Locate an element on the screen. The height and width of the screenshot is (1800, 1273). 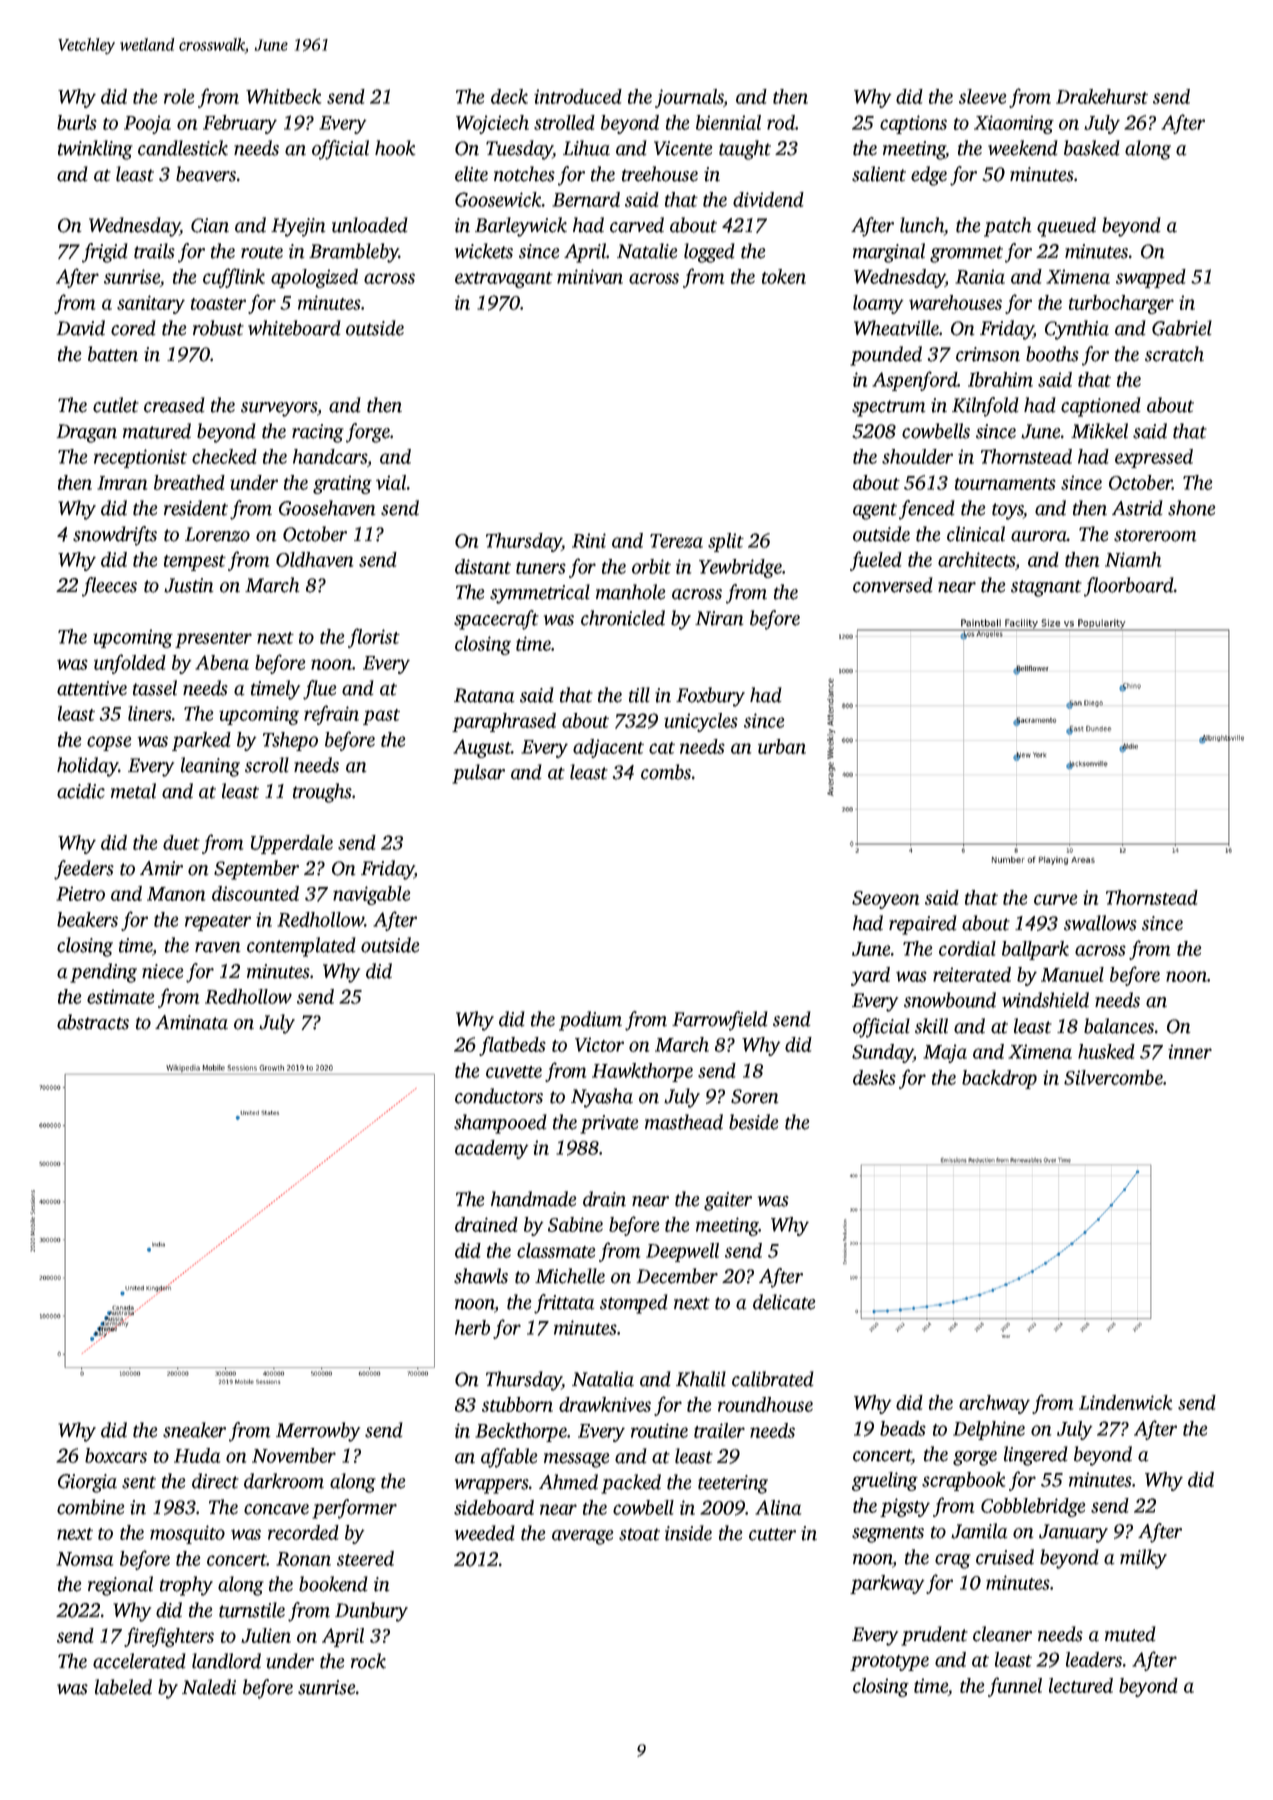
deck is located at coordinates (509, 96).
